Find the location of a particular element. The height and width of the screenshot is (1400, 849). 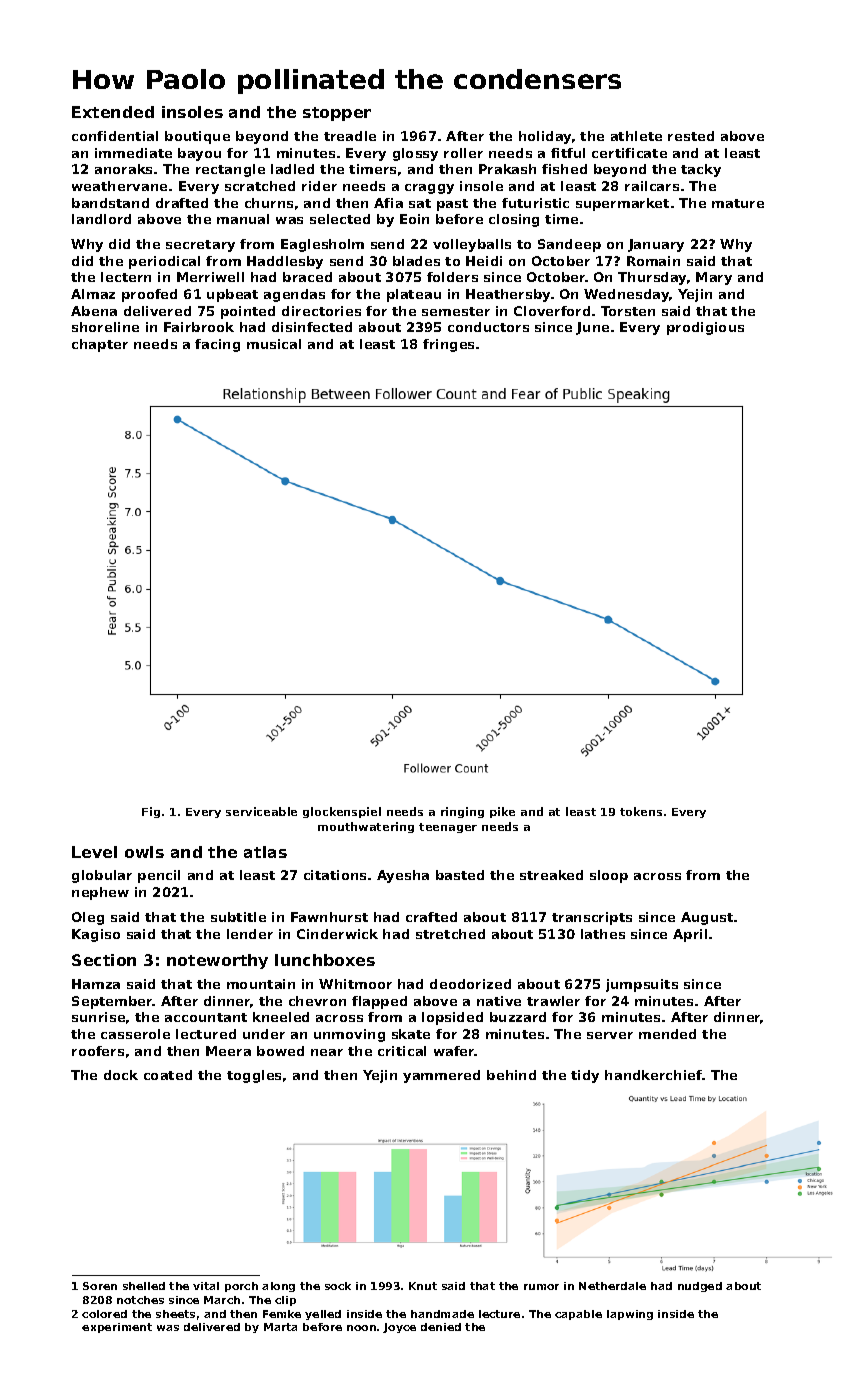

fringes is located at coordinates (448, 345).
